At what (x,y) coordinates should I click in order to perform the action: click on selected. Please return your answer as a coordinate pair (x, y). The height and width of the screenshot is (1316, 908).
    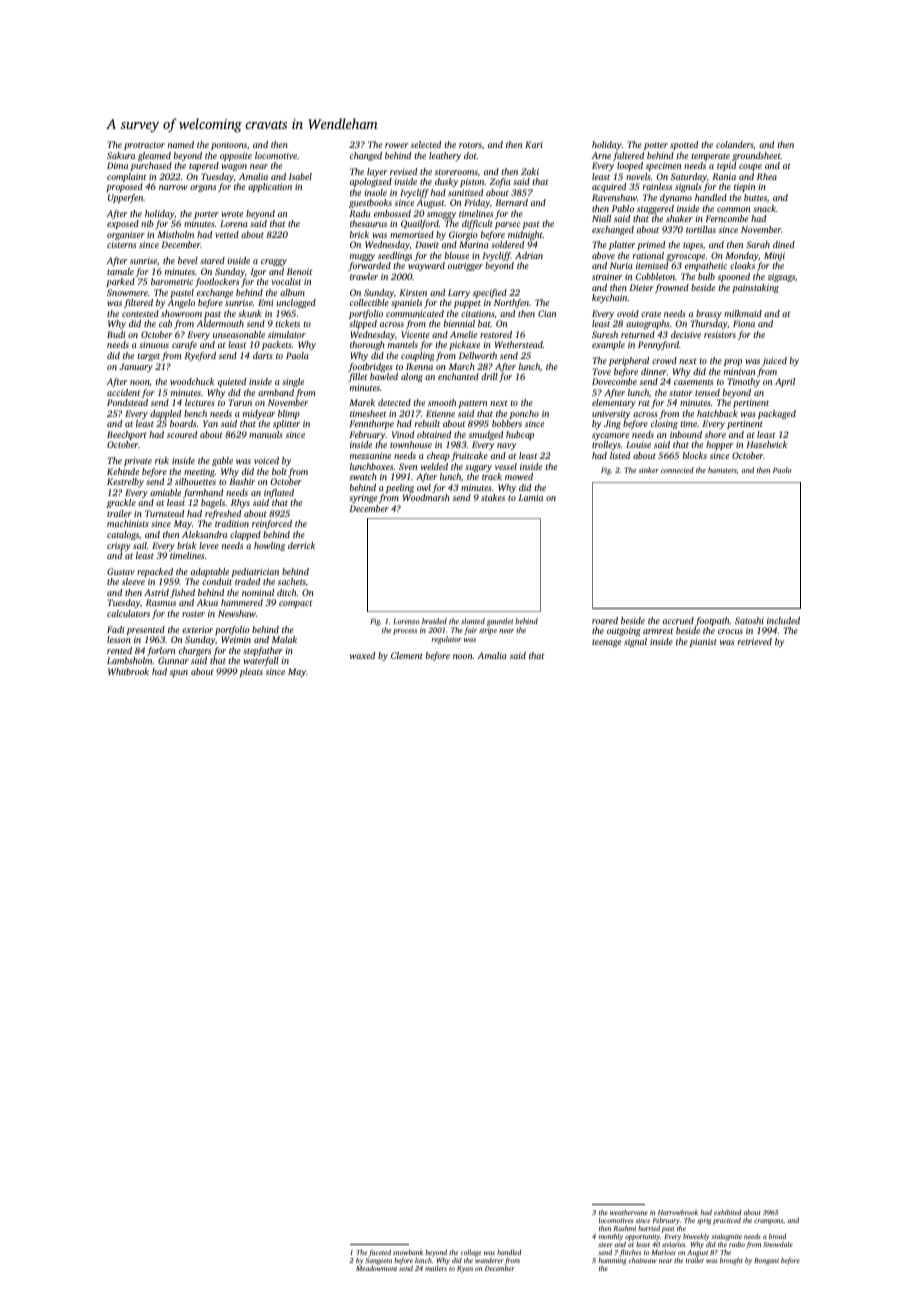
    Looking at the image, I should click on (426, 144).
